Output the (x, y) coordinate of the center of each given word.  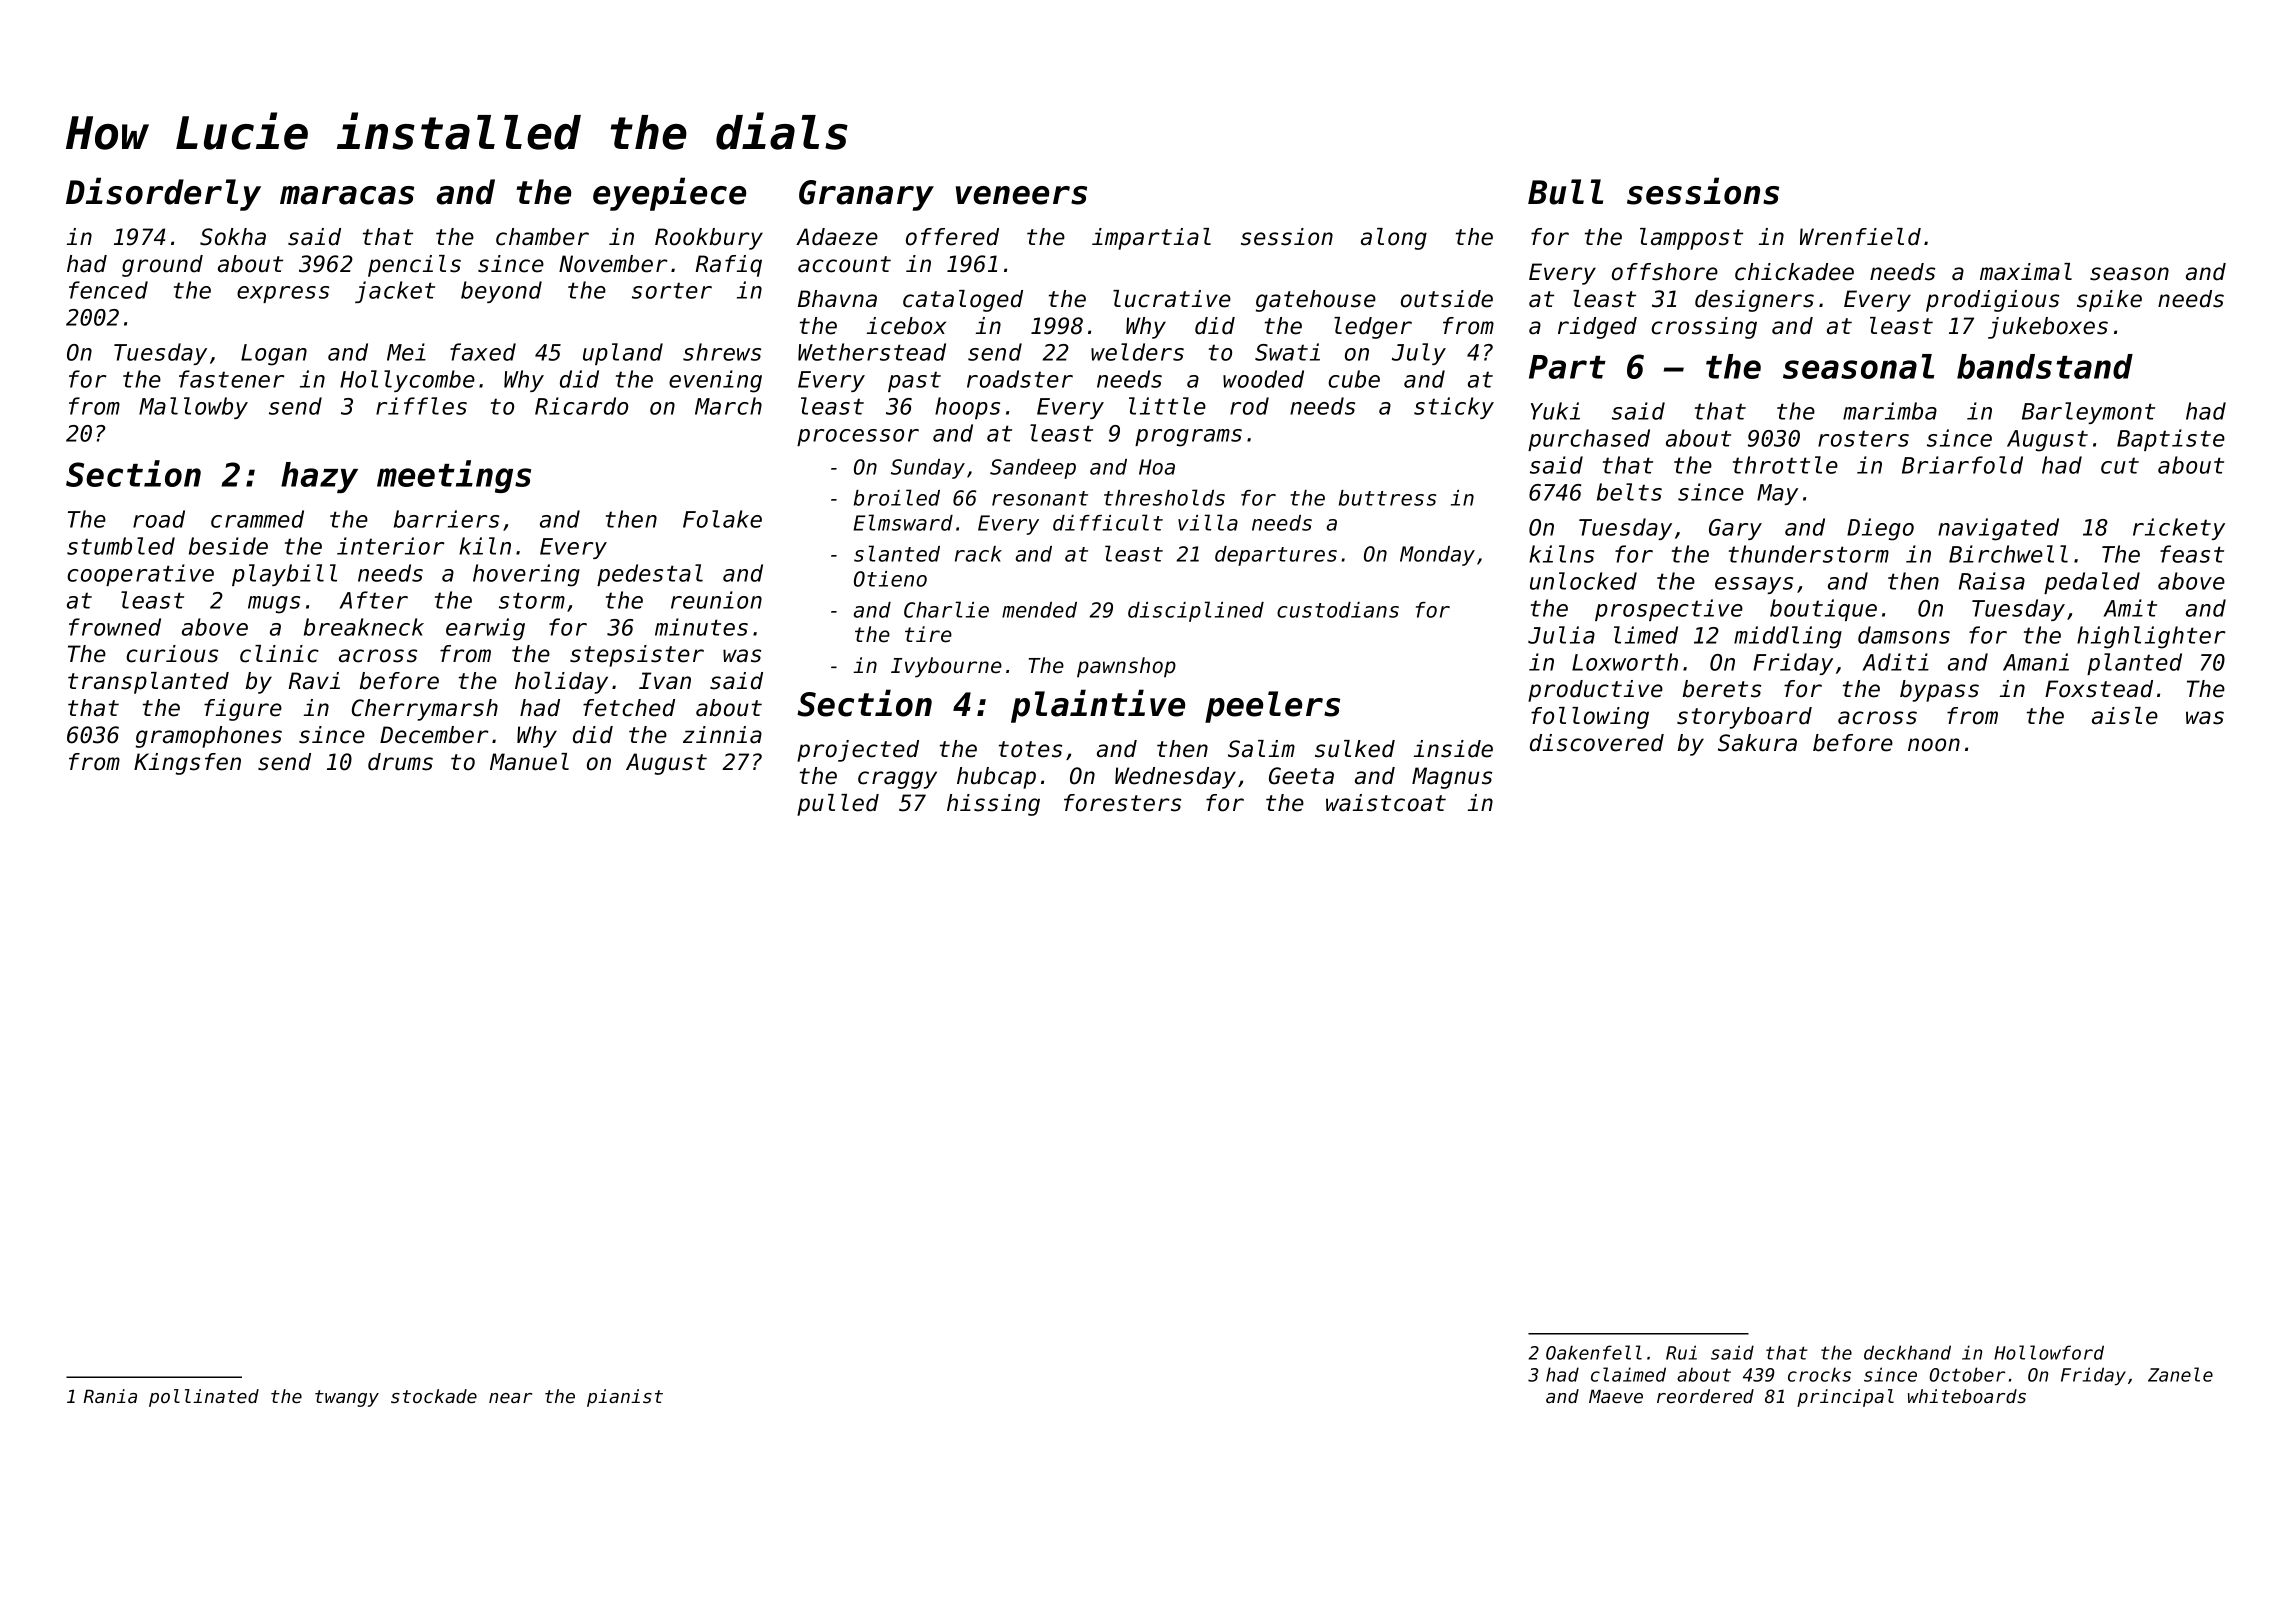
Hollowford (2049, 1352)
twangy (347, 1398)
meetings (454, 476)
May (1777, 494)
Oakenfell (1594, 1352)
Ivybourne (946, 667)
